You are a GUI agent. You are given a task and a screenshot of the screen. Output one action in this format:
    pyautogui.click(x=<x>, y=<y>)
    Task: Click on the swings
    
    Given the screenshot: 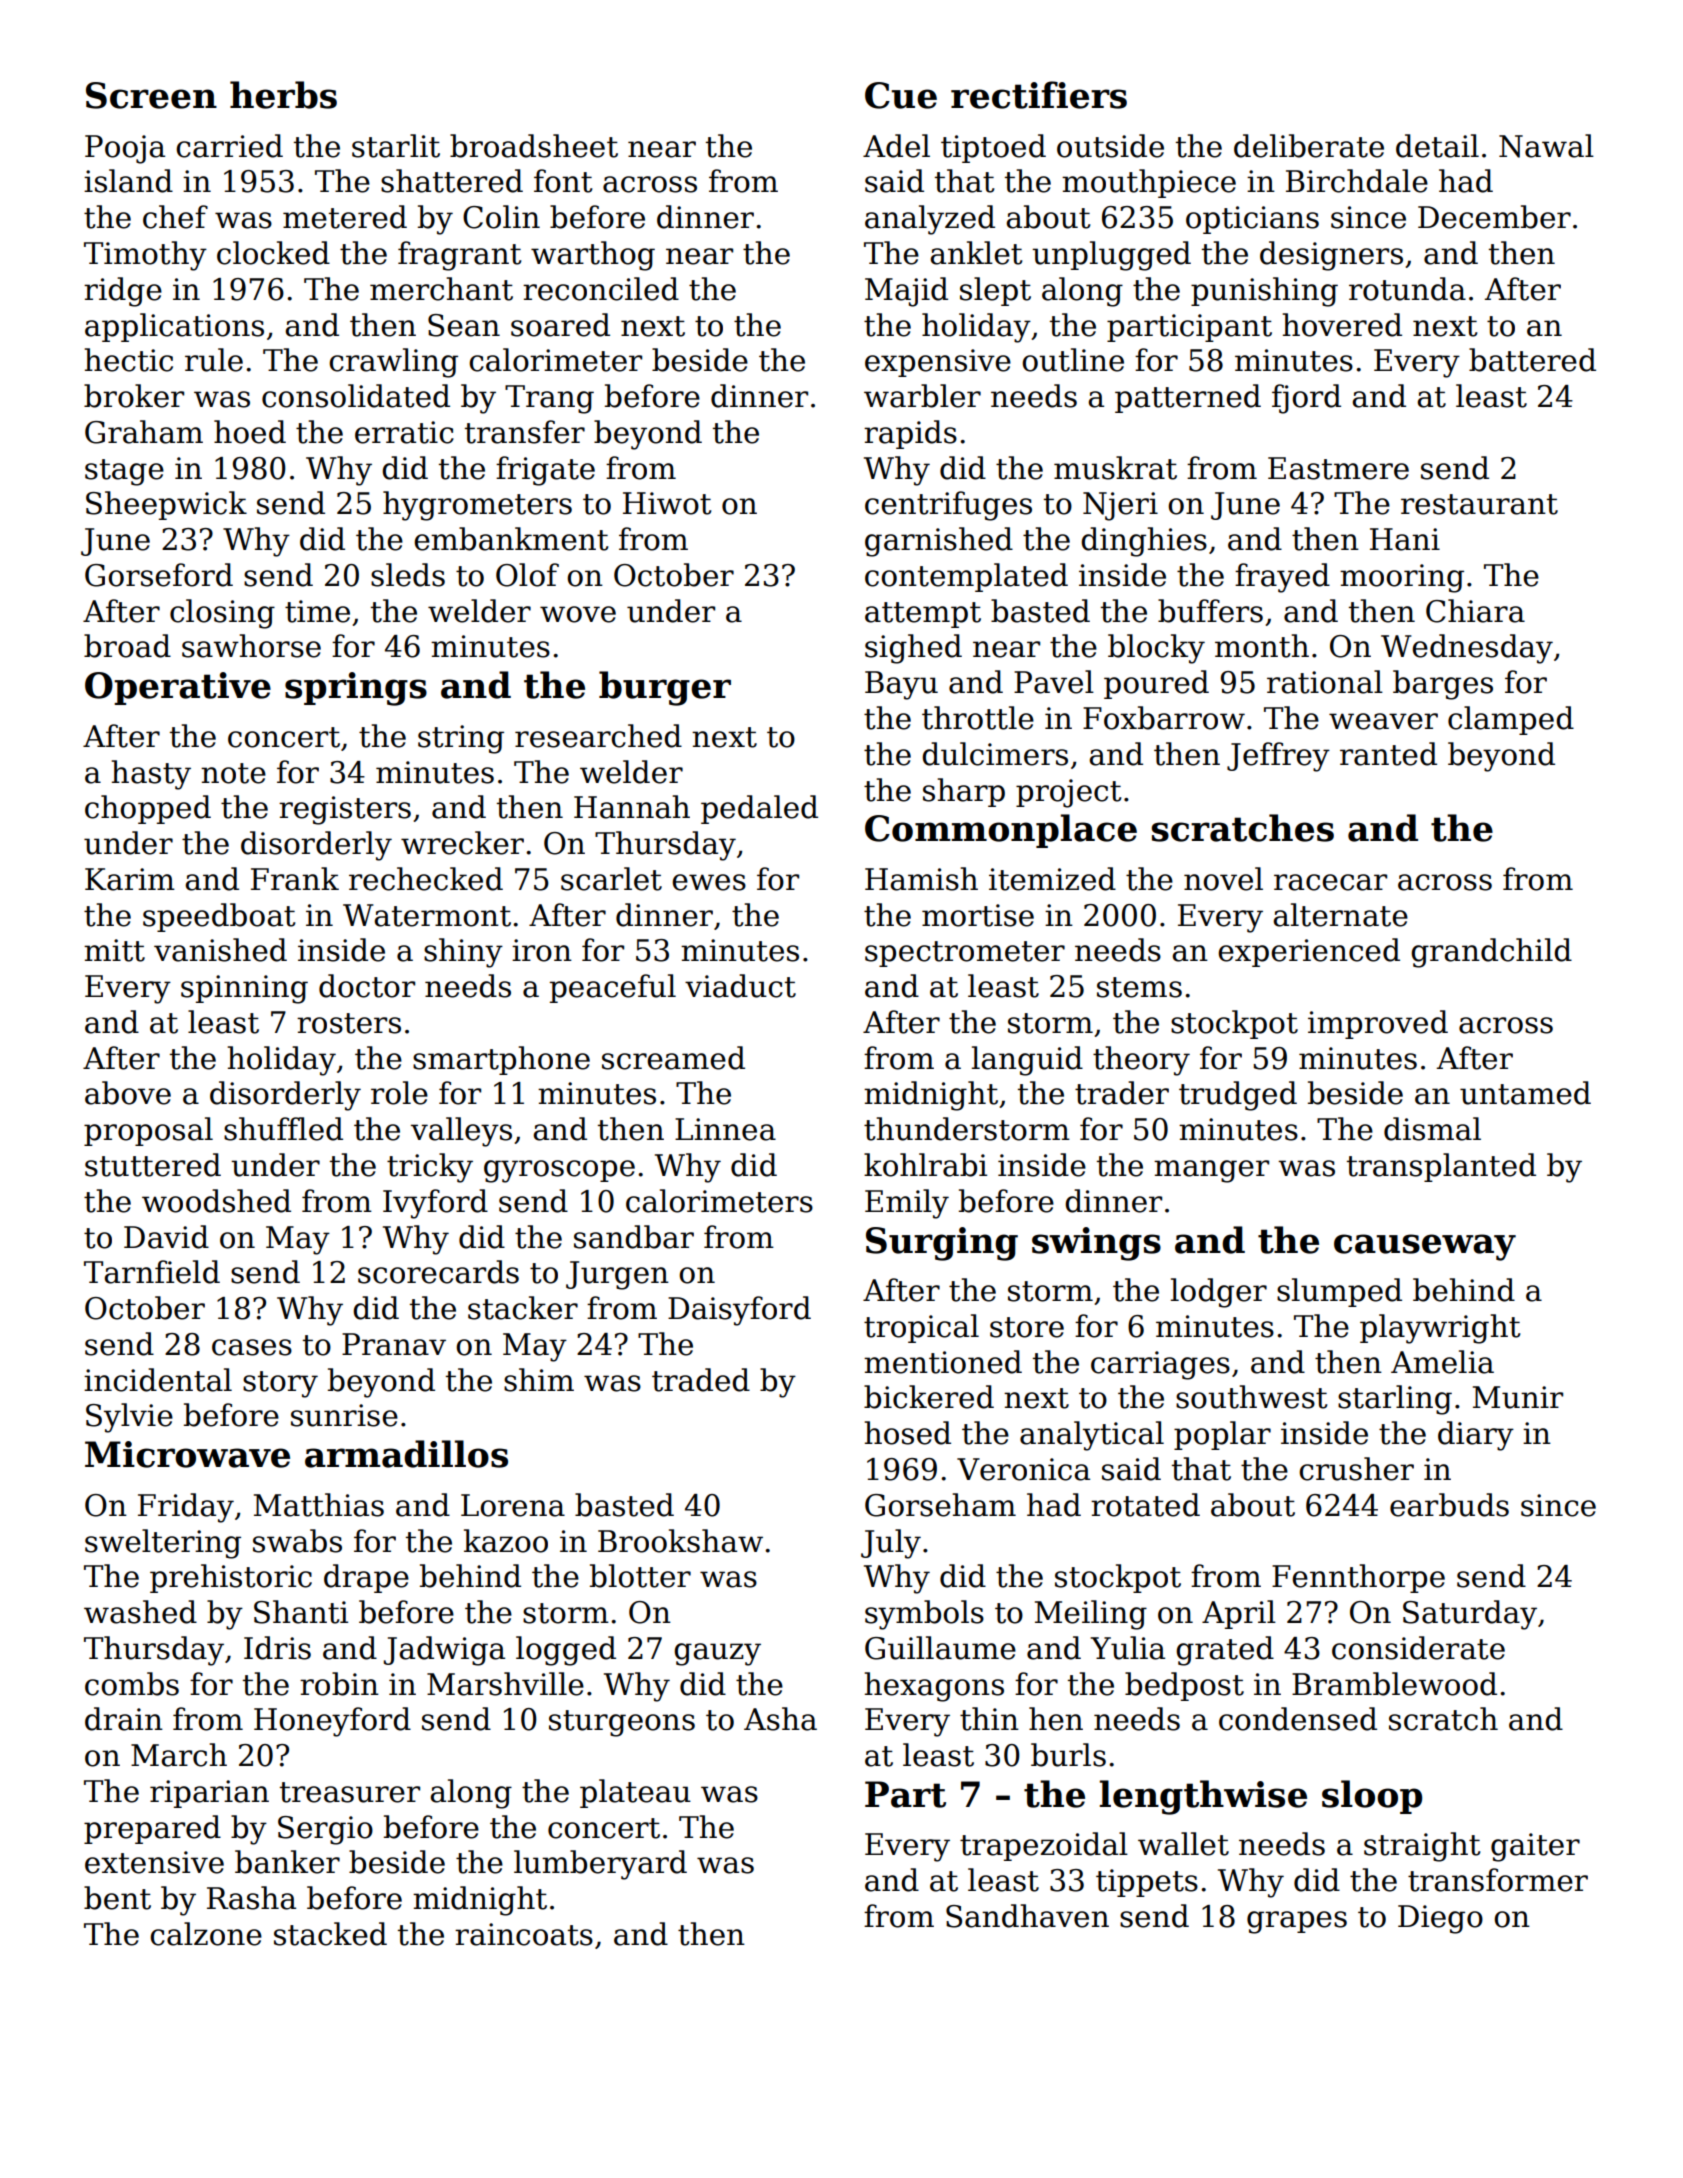 What is the action you would take?
    pyautogui.click(x=1096, y=1244)
